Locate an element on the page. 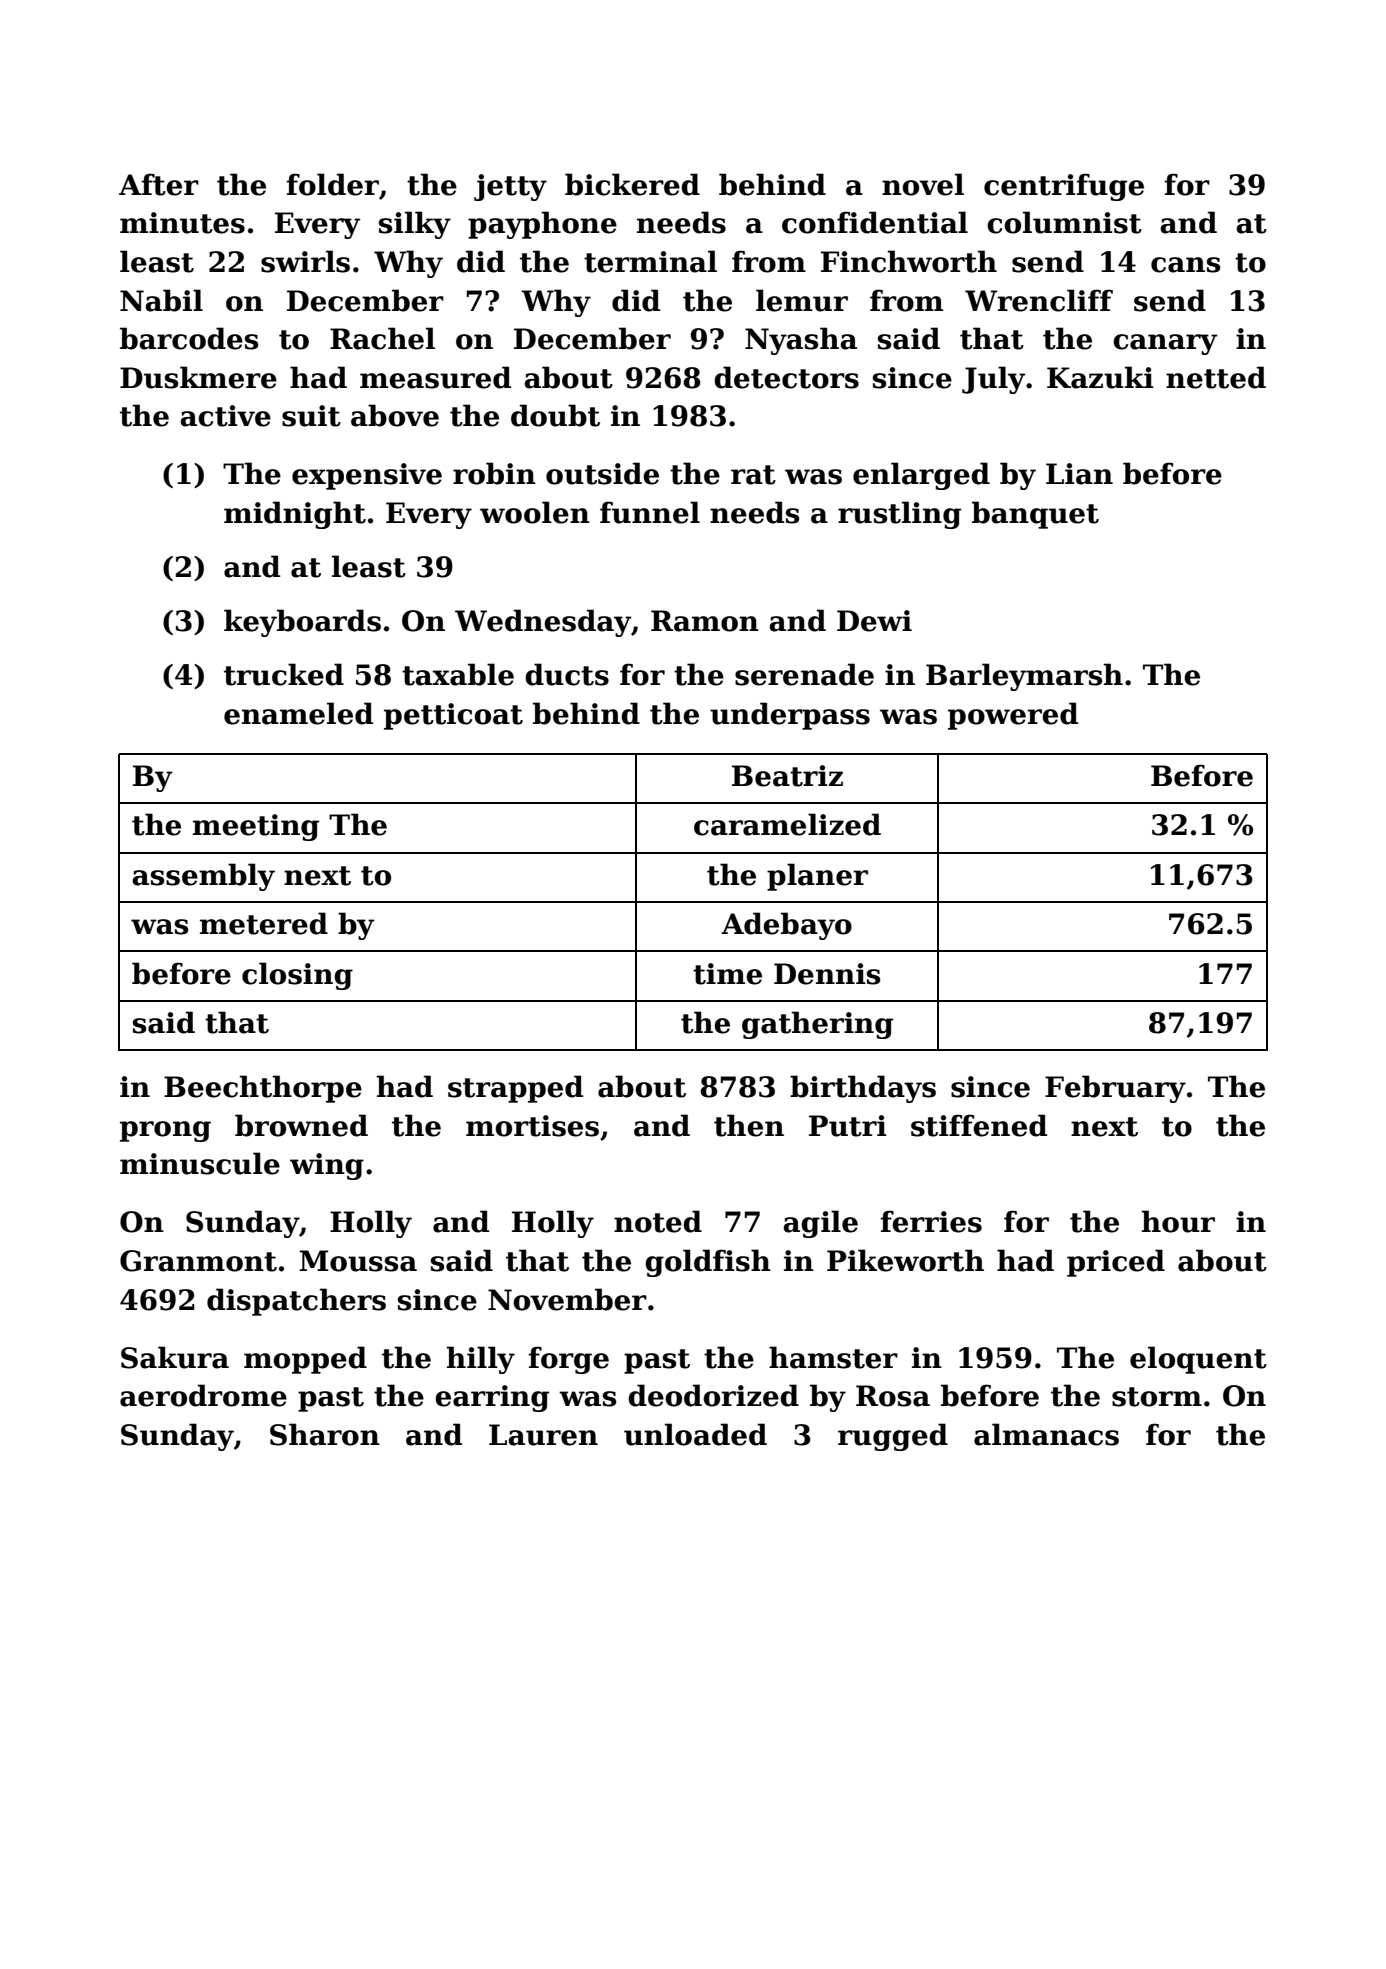  Ramon is located at coordinates (705, 621).
